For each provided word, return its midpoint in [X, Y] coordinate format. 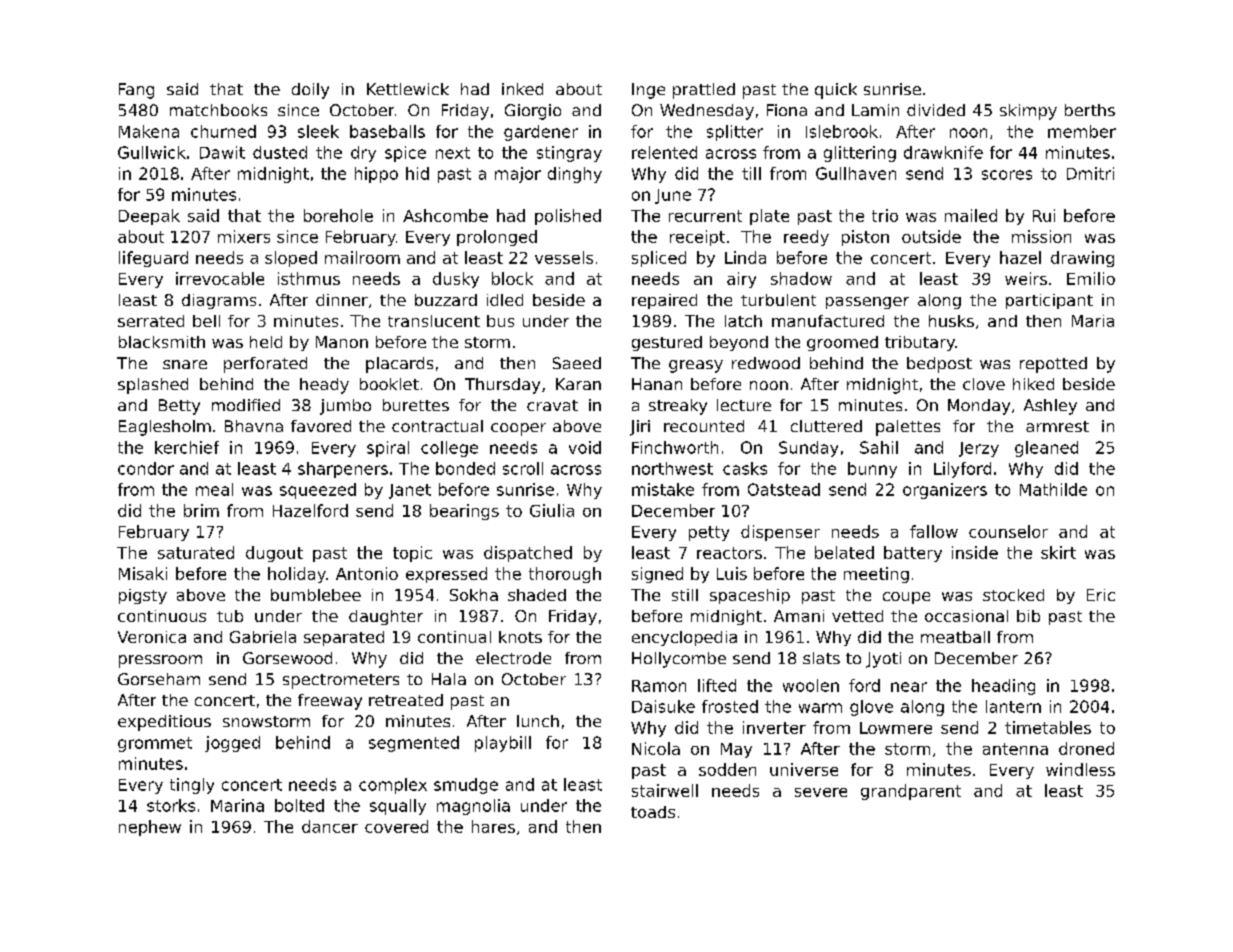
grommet [155, 744]
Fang [136, 91]
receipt [697, 238]
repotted [1053, 365]
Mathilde [1053, 489]
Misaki [143, 573]
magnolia [473, 807]
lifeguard [153, 259]
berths [1090, 110]
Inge [648, 91]
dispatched [528, 554]
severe [821, 792]
